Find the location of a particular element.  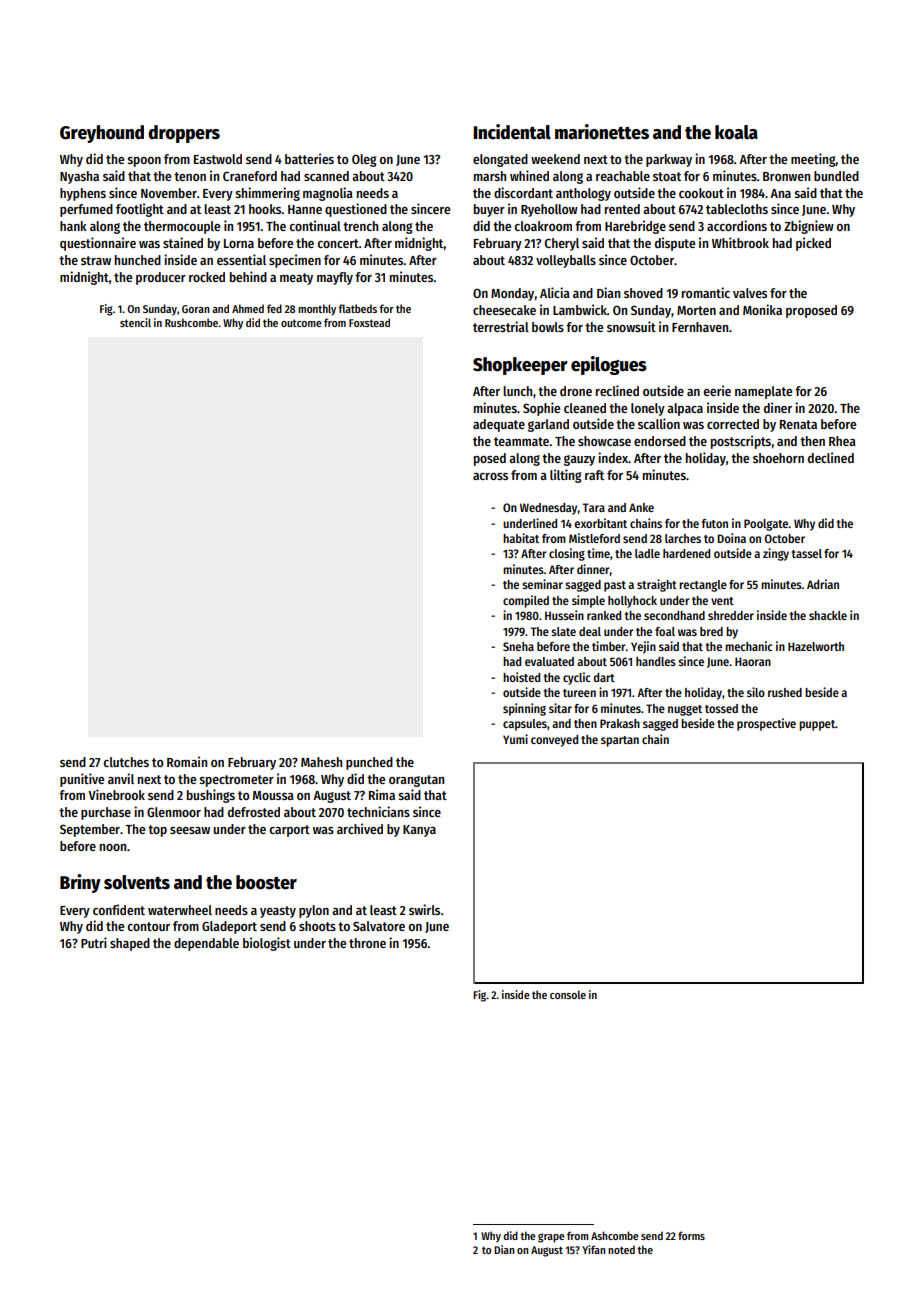

console is located at coordinates (568, 994).
